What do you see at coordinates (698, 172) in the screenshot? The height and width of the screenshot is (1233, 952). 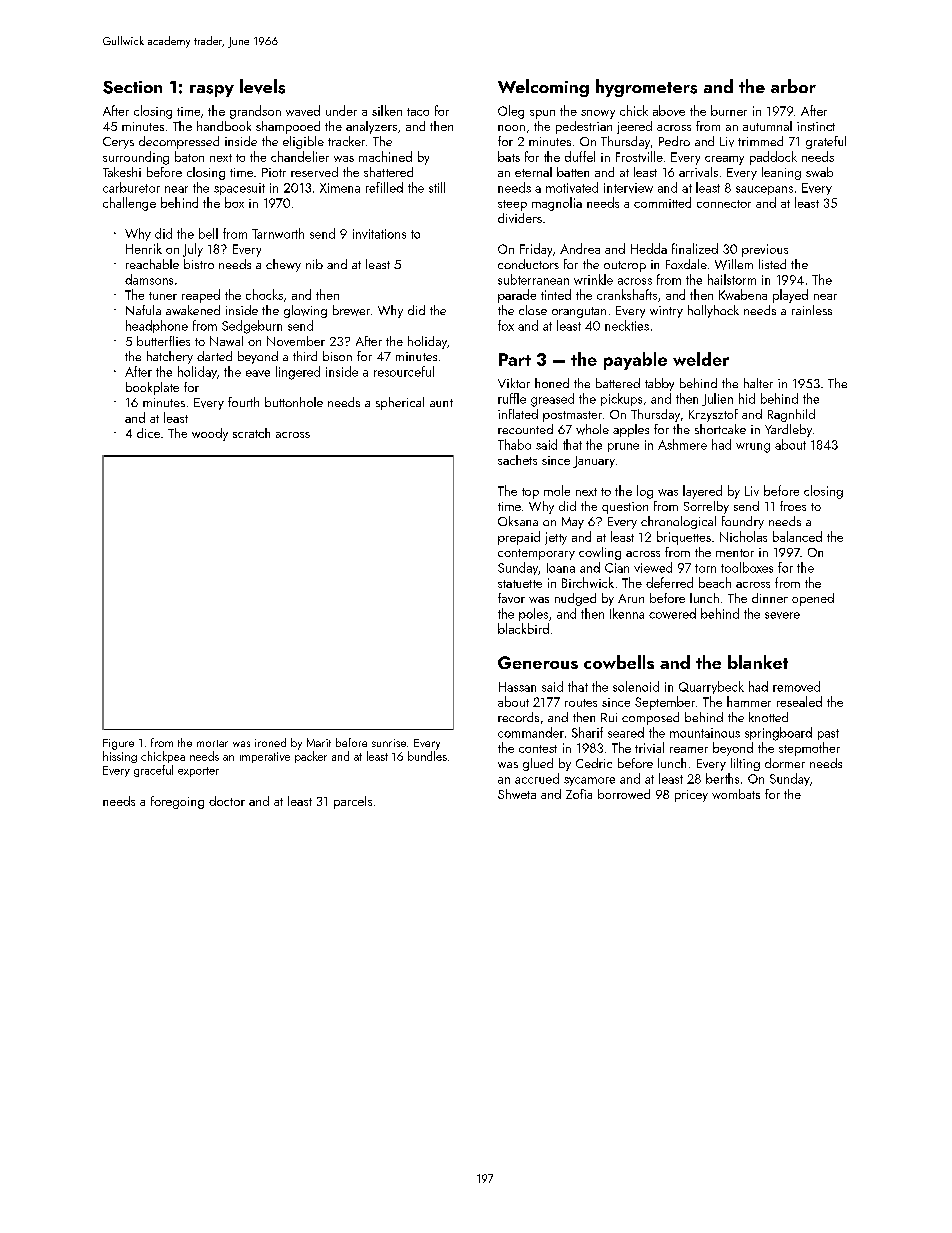 I see `arrivals` at bounding box center [698, 172].
